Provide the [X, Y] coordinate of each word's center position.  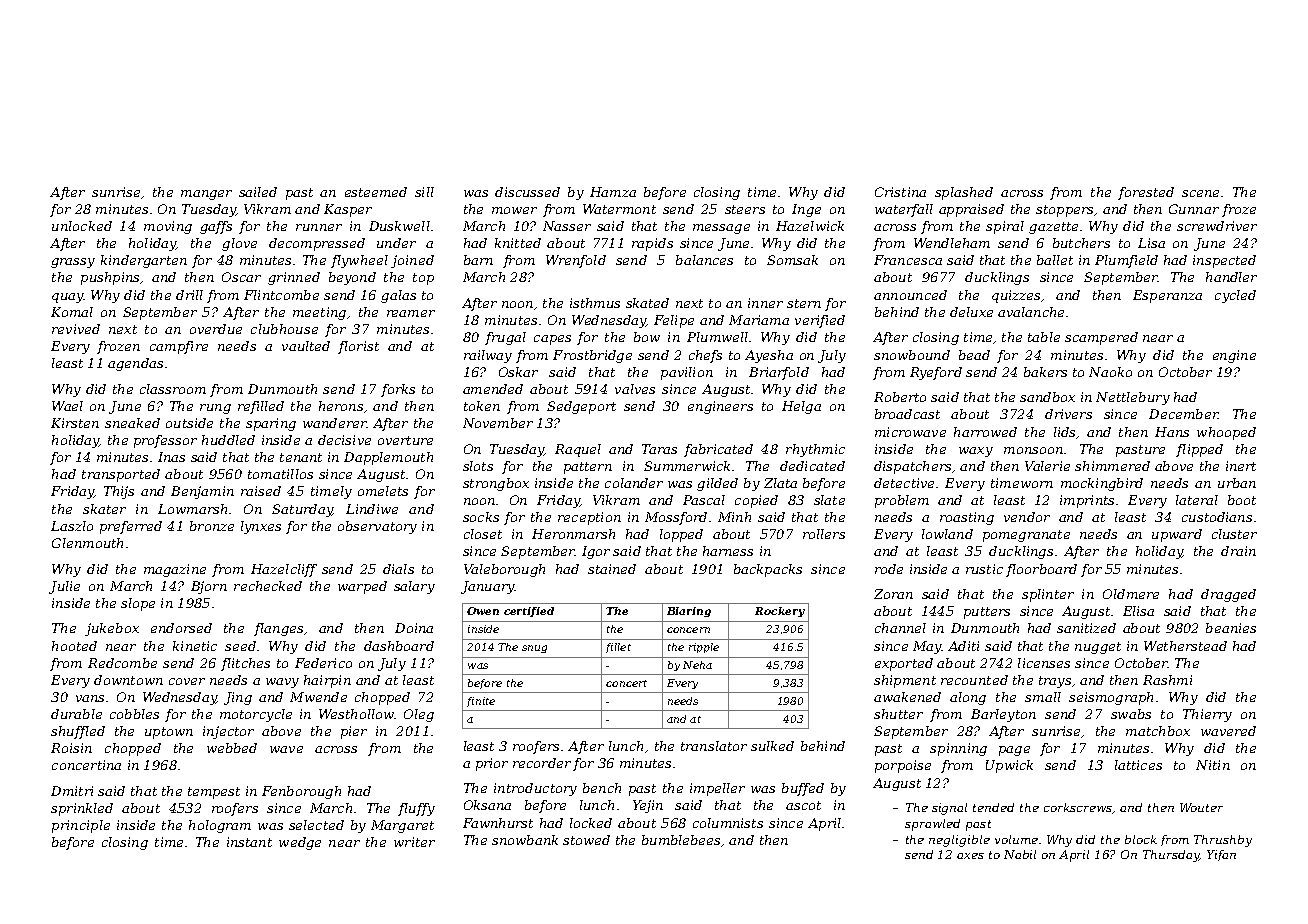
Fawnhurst [498, 823]
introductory [535, 789]
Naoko [1110, 372]
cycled [1235, 296]
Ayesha [769, 356]
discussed [527, 192]
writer [414, 842]
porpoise [903, 766]
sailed [258, 192]
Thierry [1207, 715]
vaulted [306, 346]
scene [1200, 193]
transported [121, 475]
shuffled [78, 732]
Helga [801, 407]
